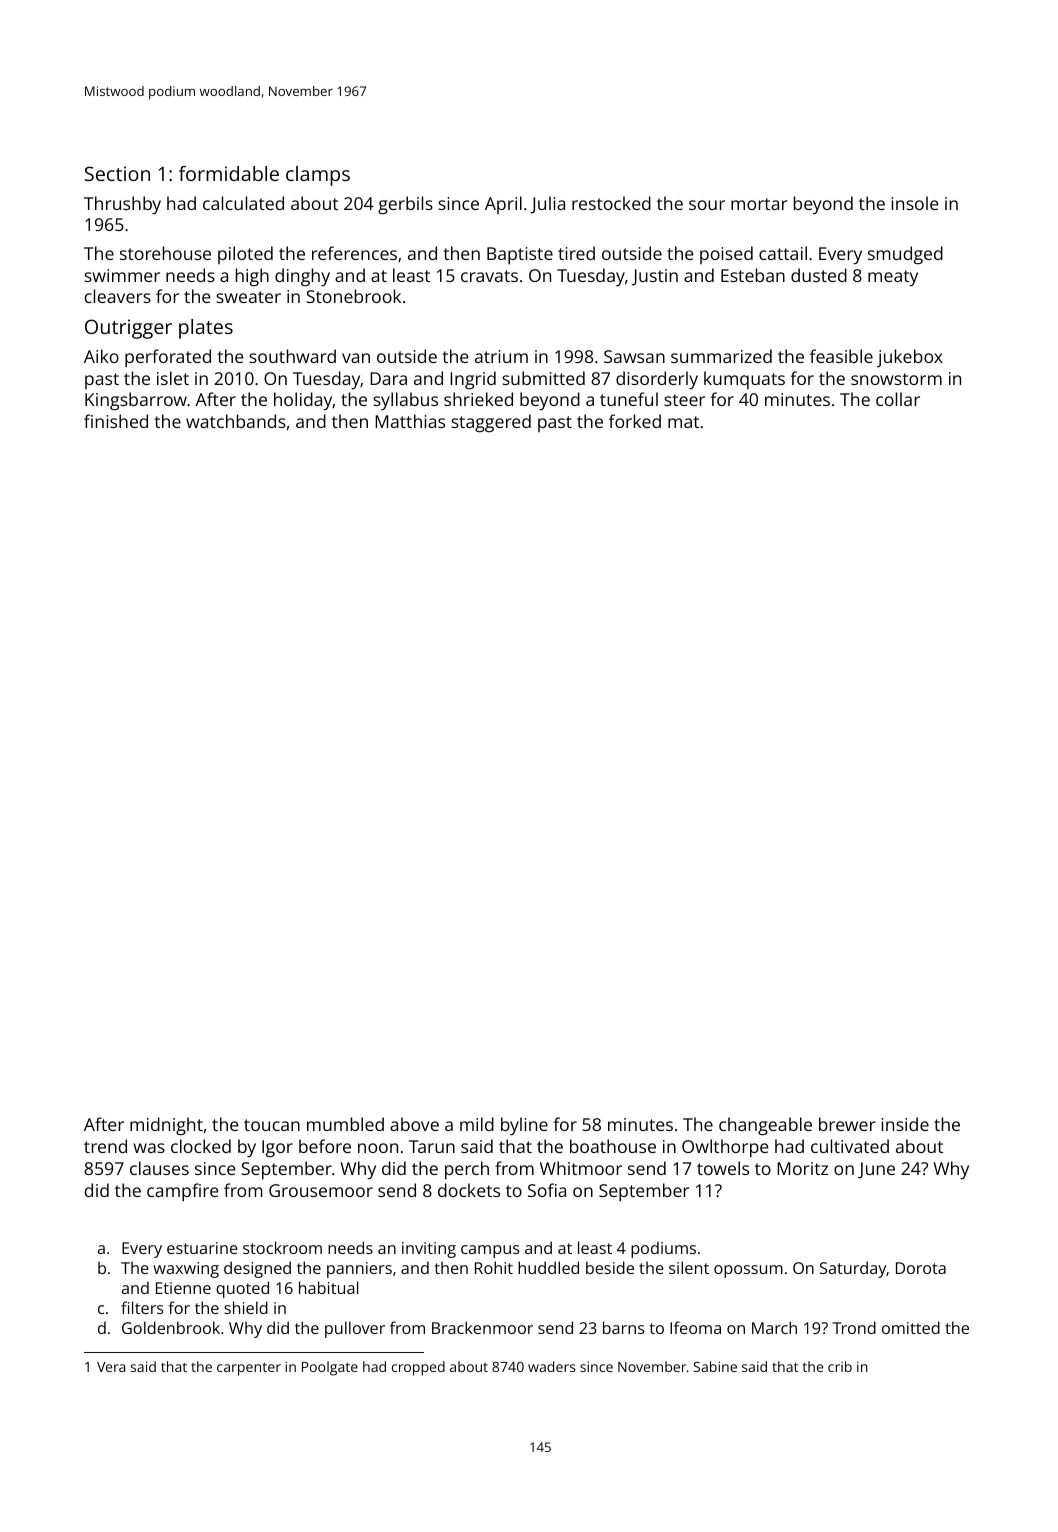 This document has width=1058, height=1532. What do you see at coordinates (353, 296) in the document?
I see `Stonebrook` at bounding box center [353, 296].
